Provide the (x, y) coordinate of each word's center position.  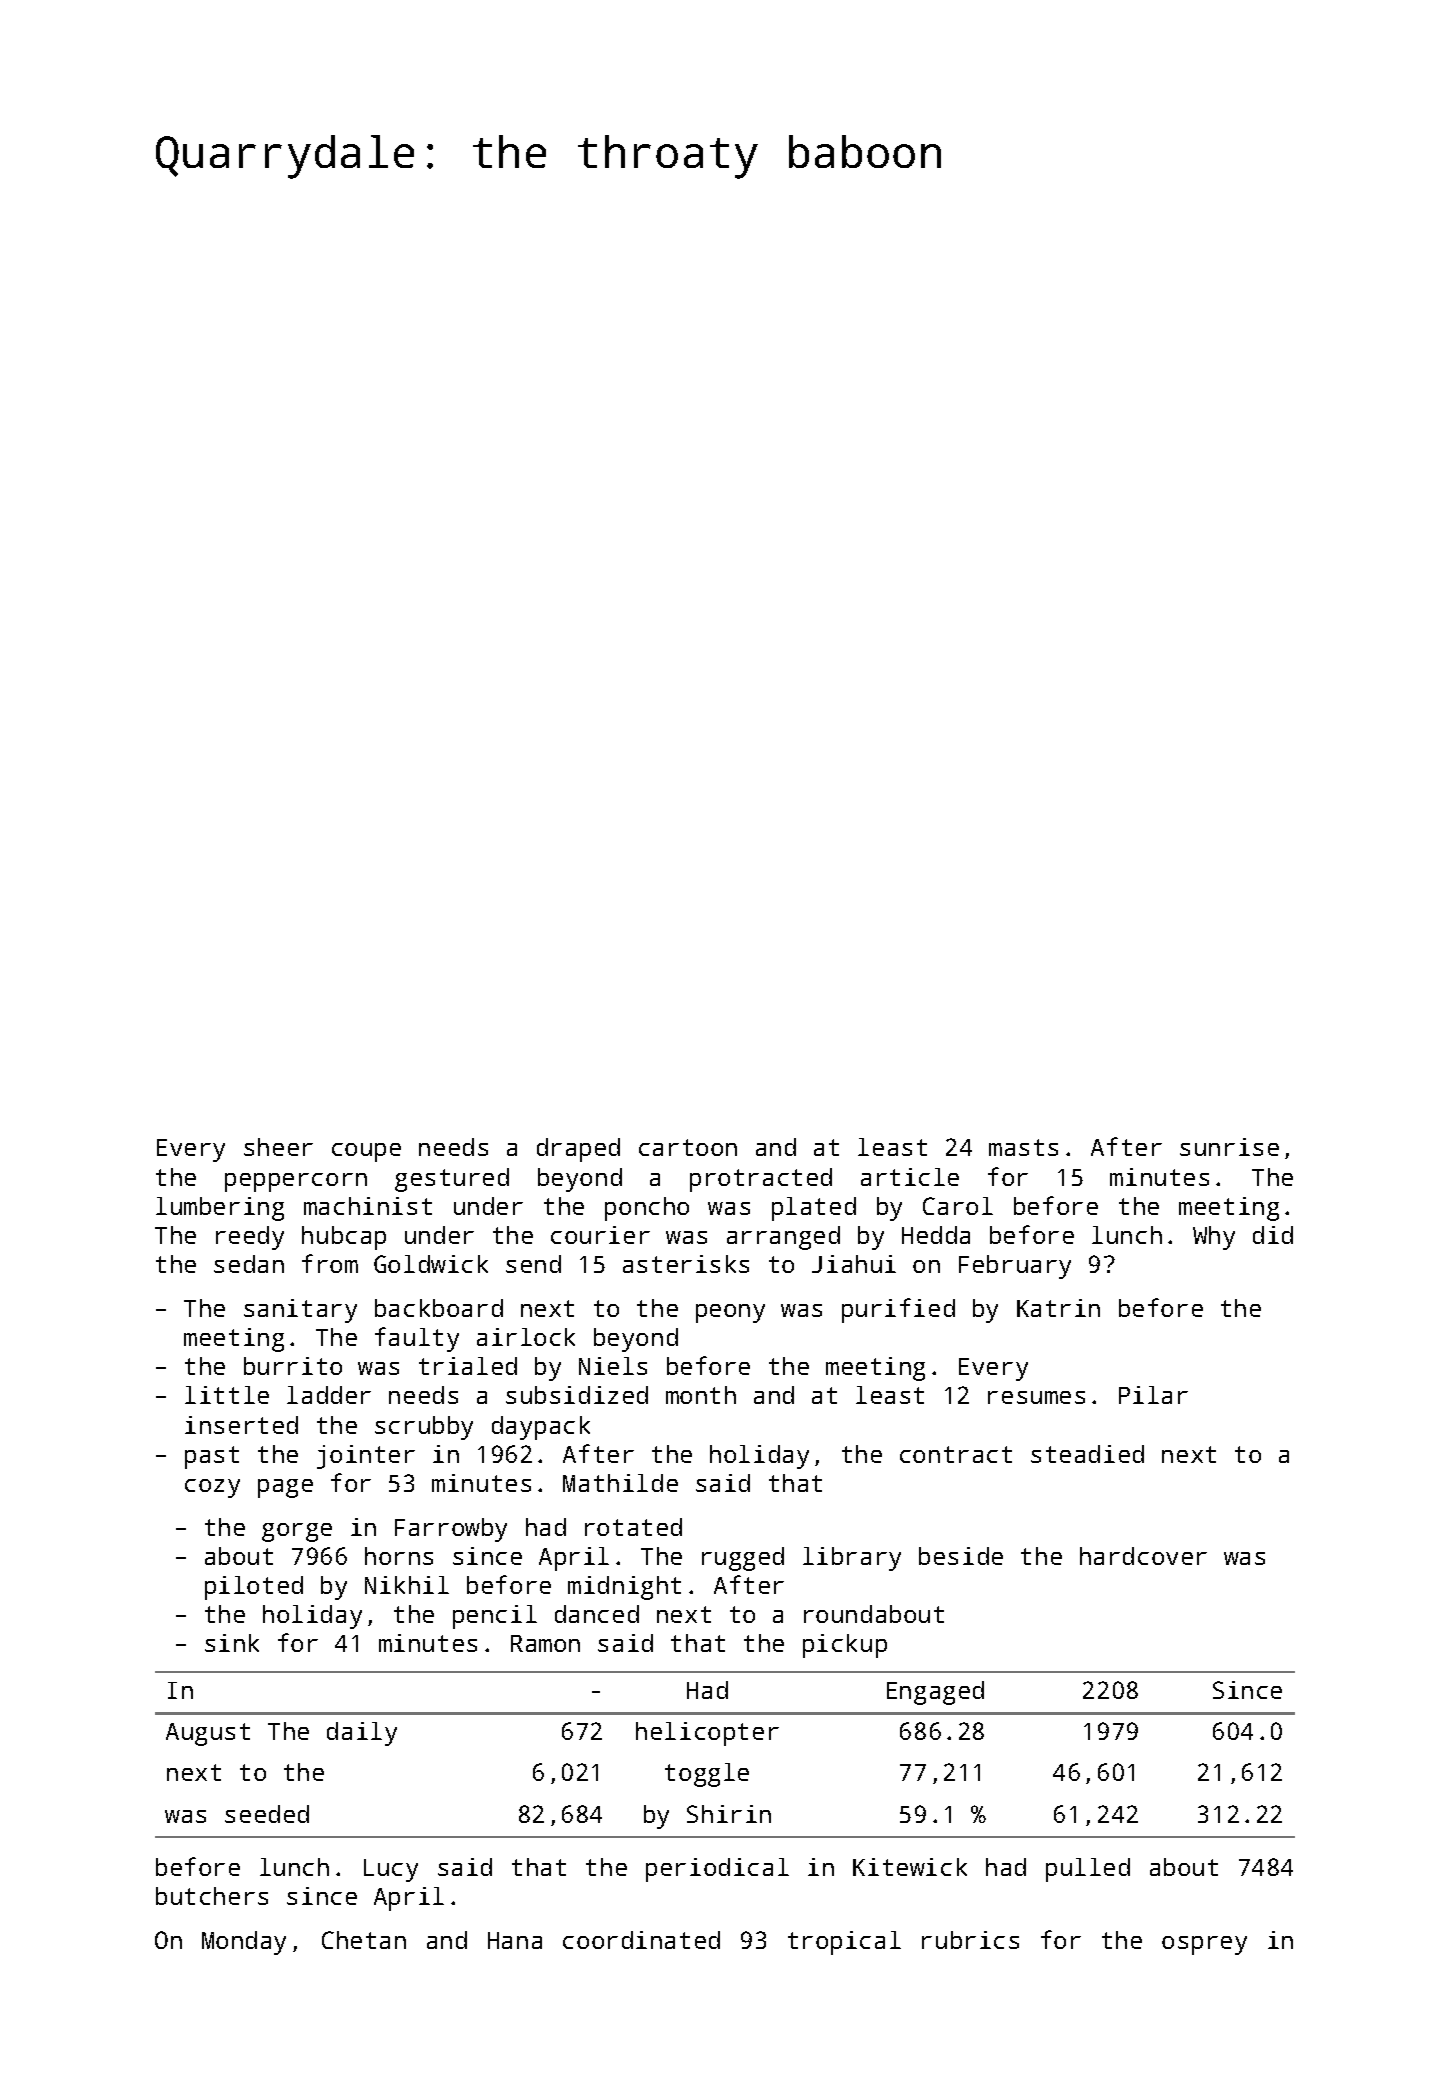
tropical (844, 1943)
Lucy (391, 1870)
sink (232, 1643)
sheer (278, 1147)
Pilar (1153, 1395)
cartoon (688, 1147)
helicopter (707, 1734)
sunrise (1229, 1147)
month (701, 1395)
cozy (212, 1488)
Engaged (935, 1693)
